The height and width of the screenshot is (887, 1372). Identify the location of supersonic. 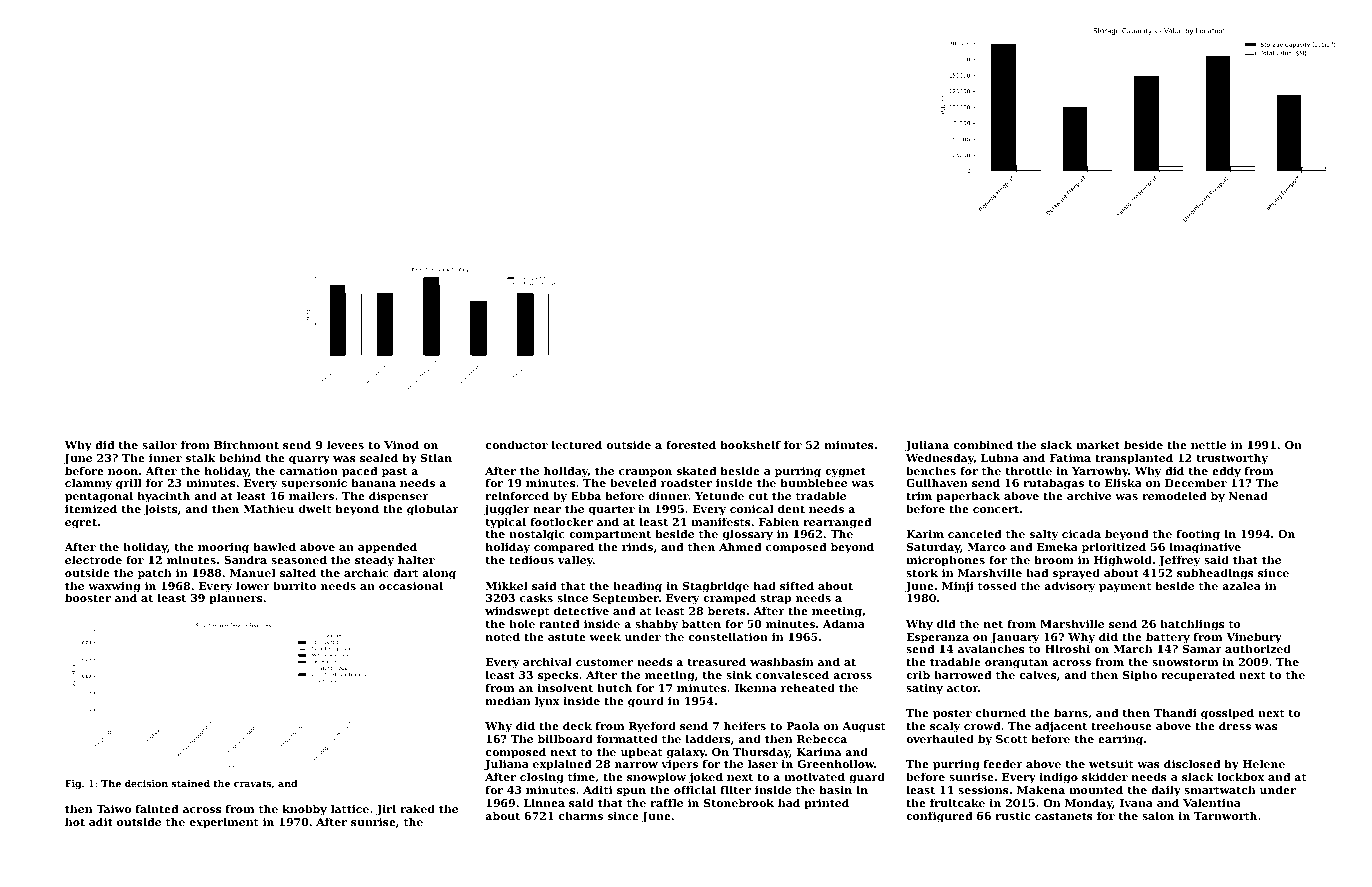
(314, 484).
